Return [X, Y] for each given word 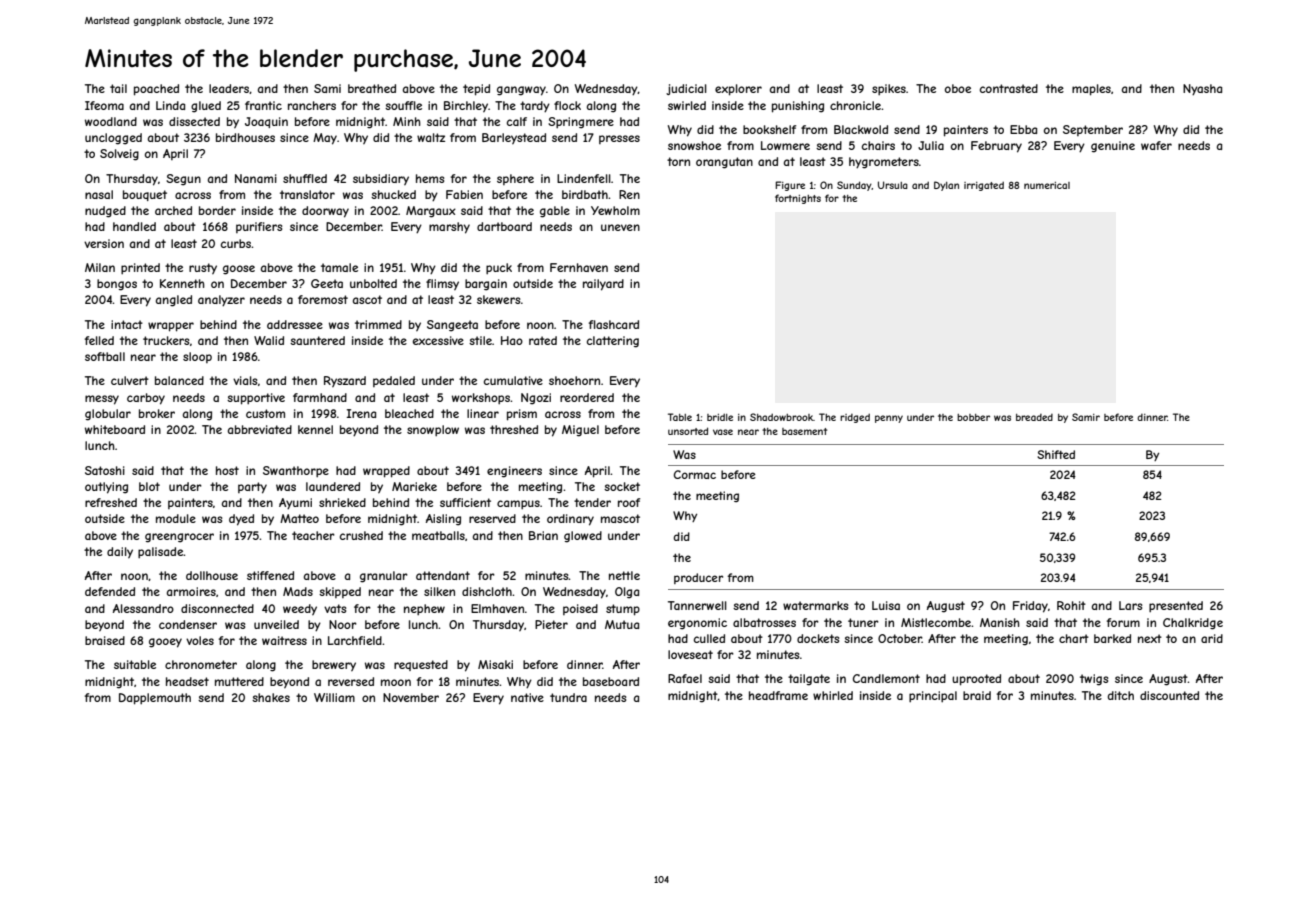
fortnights [798, 199]
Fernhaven [579, 267]
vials [245, 380]
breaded [1034, 417]
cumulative [513, 380]
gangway [521, 91]
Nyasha [1202, 90]
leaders [229, 88]
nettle [624, 575]
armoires [191, 591]
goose [239, 270]
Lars [1130, 605]
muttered [239, 681]
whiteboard [115, 429]
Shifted [1056, 454]
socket [622, 486]
